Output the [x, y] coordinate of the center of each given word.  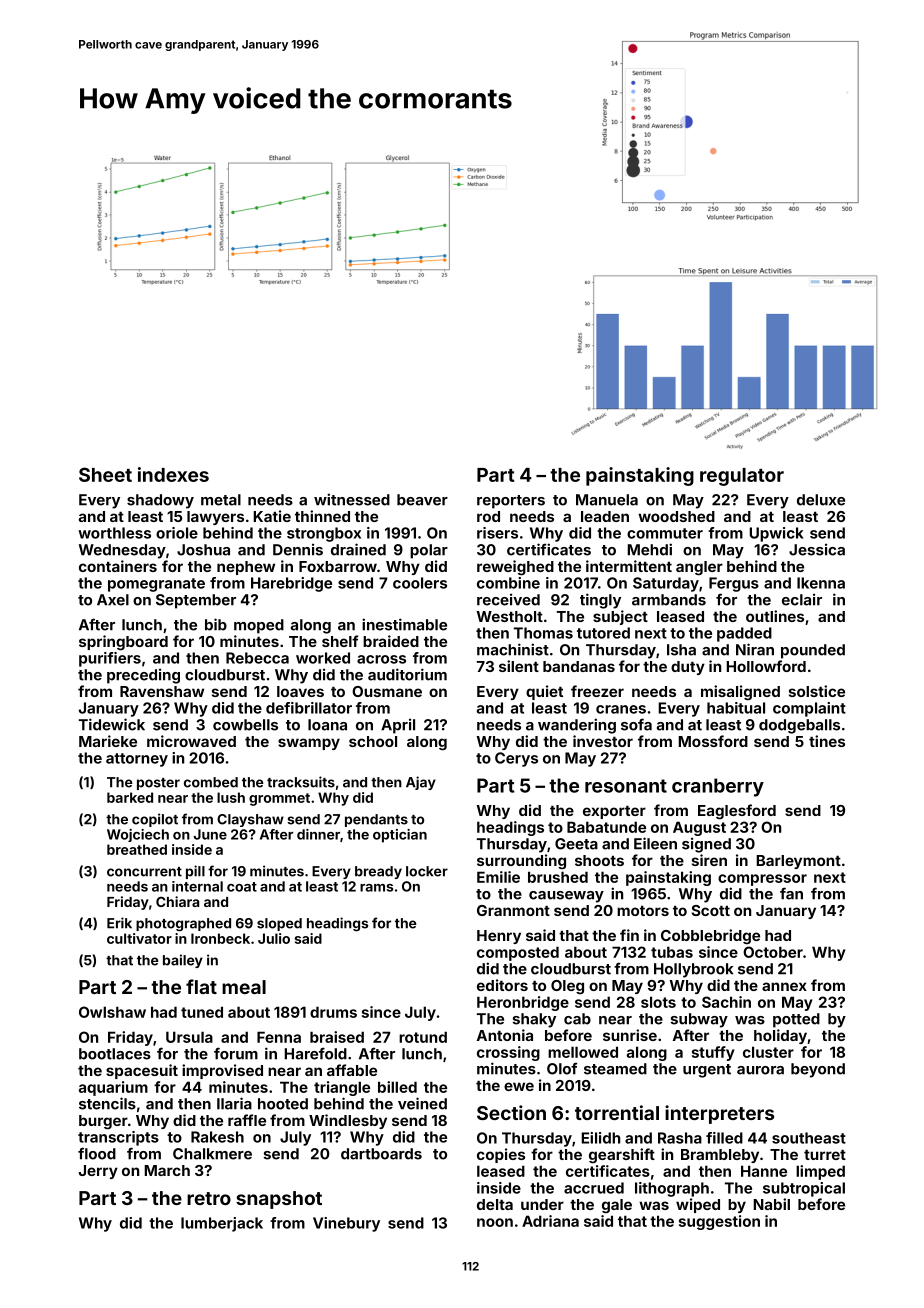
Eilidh [600, 1138]
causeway [566, 897]
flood [97, 1153]
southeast [809, 1138]
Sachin [726, 1002]
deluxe [821, 500]
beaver [422, 500]
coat [242, 887]
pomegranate [156, 585]
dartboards [381, 1154]
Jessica [817, 549]
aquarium [113, 1088]
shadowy [160, 501]
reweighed [515, 568]
